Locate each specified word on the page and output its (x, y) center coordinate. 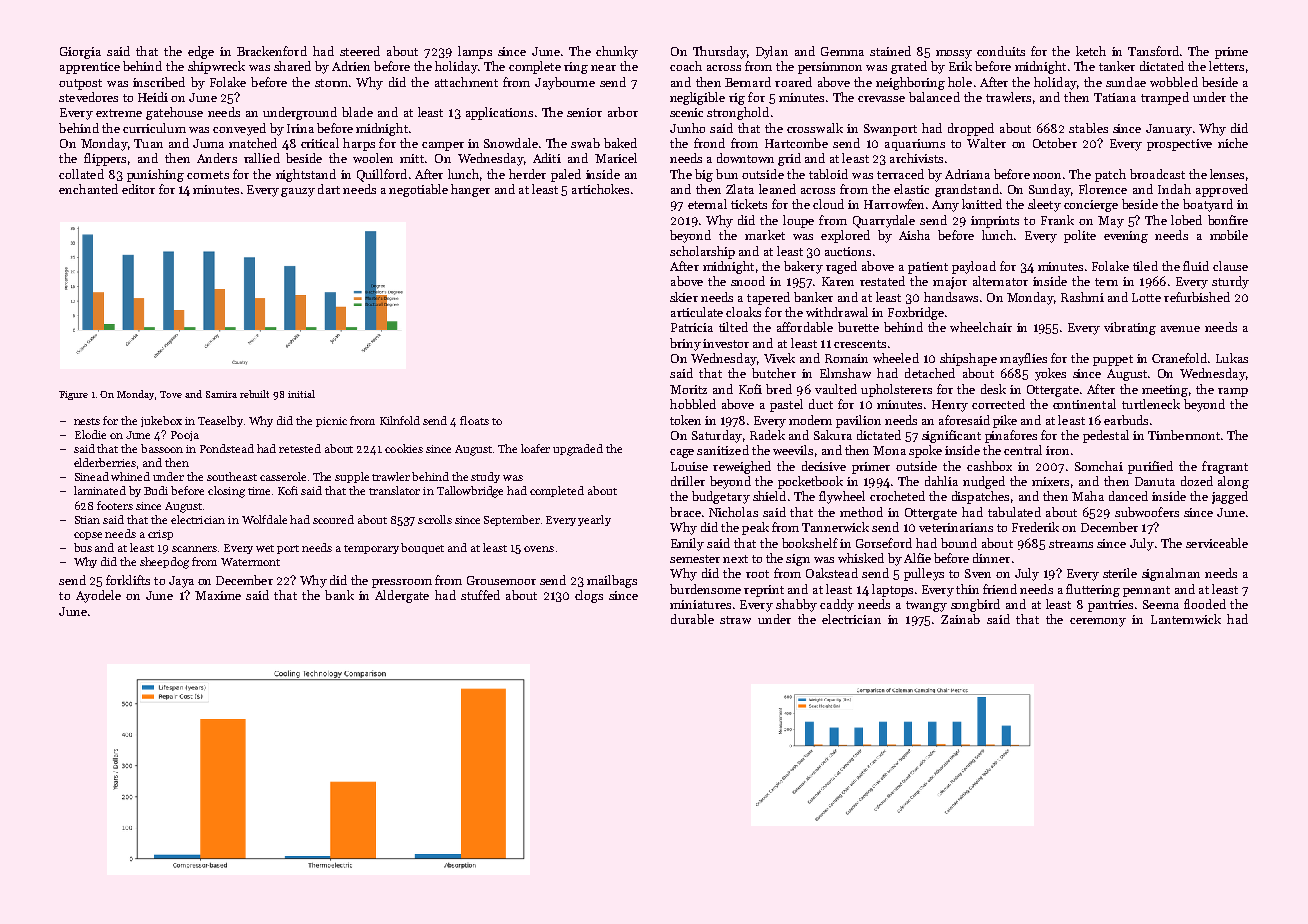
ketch (1091, 51)
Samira (221, 394)
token (685, 420)
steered (360, 51)
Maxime (218, 595)
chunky (617, 52)
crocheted (897, 496)
